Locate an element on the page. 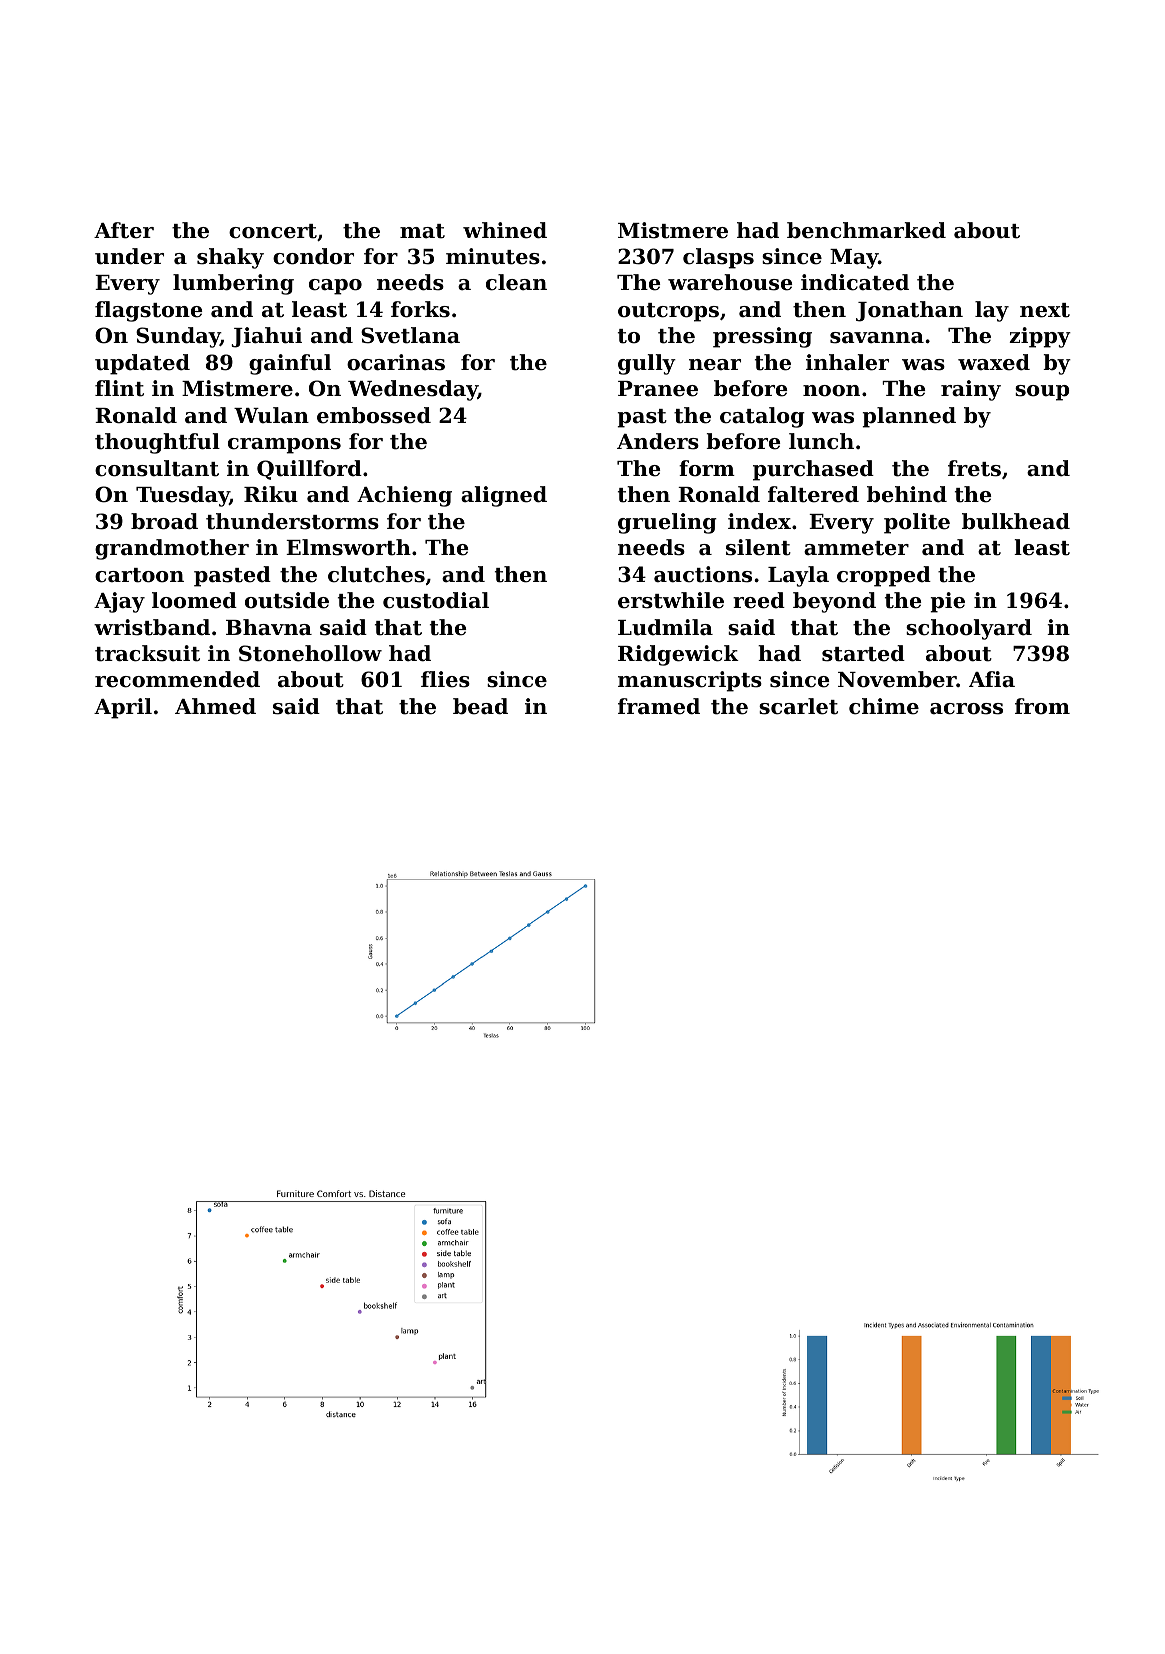 The image size is (1165, 1654). benchmarked is located at coordinates (866, 230).
